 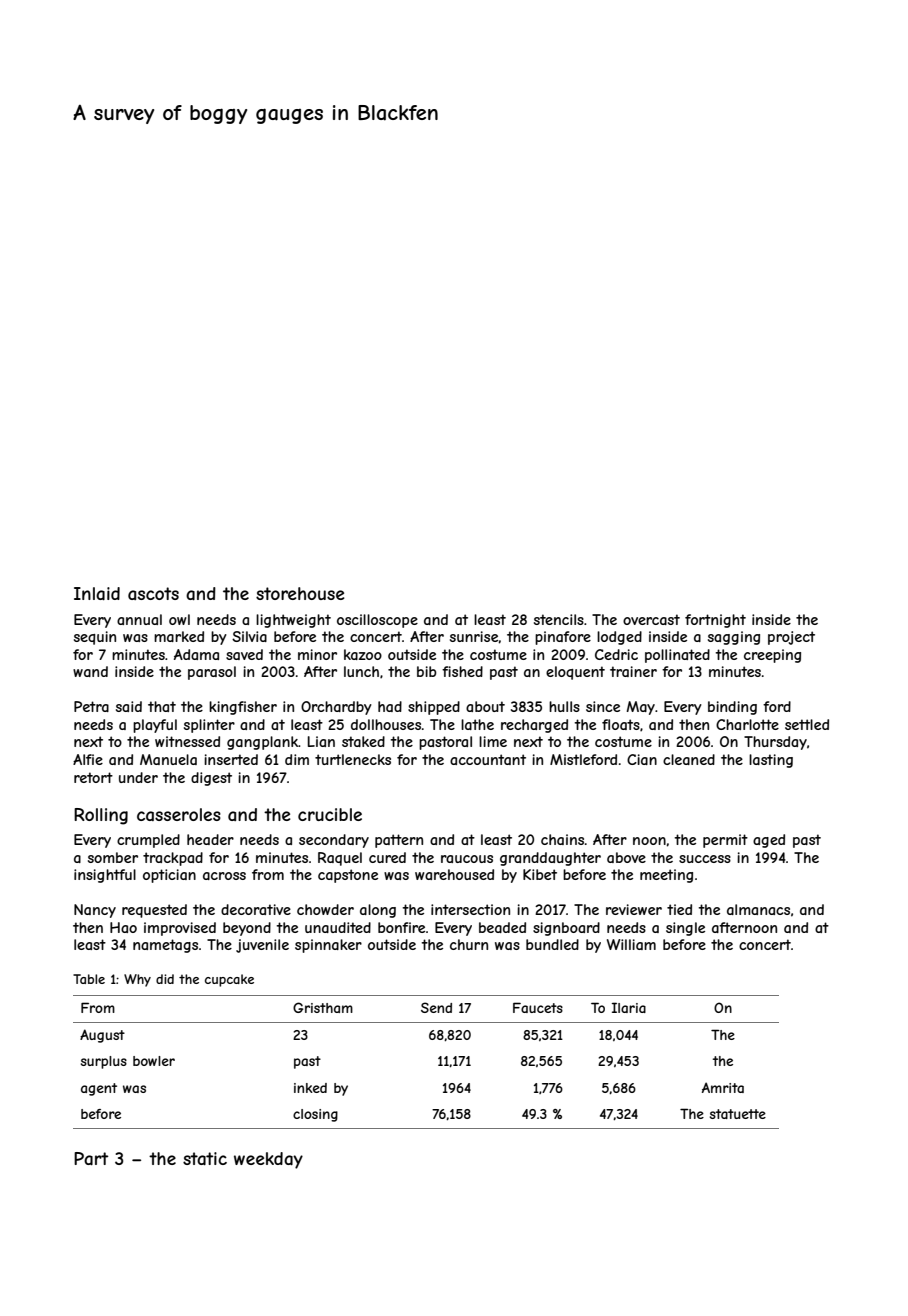 What do you see at coordinates (268, 1160) in the screenshot?
I see `weekday` at bounding box center [268, 1160].
